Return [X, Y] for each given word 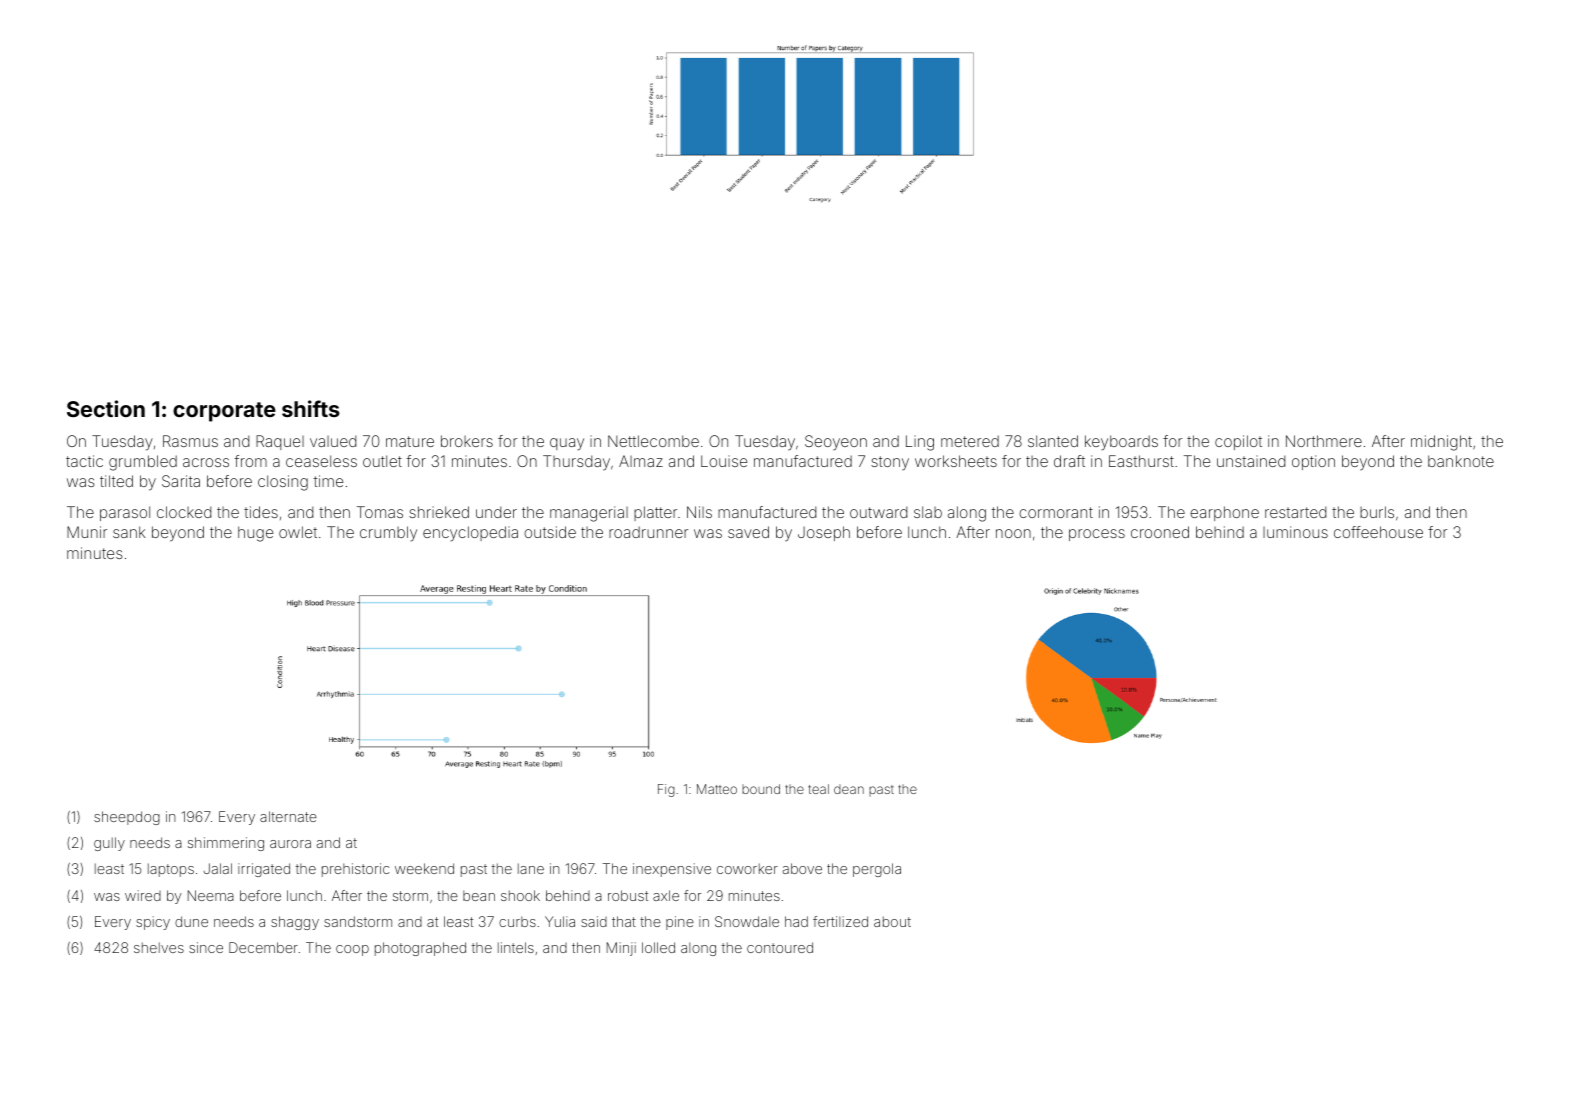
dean [849, 789]
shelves [159, 947]
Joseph [824, 533]
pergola [877, 870]
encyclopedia [470, 534]
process [1097, 535]
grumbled [143, 463]
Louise [724, 461]
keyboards [1121, 443]
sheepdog [127, 818]
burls [1377, 512]
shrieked [439, 512]
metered [970, 441]
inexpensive [672, 870]
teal [818, 789]
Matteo [717, 789]
